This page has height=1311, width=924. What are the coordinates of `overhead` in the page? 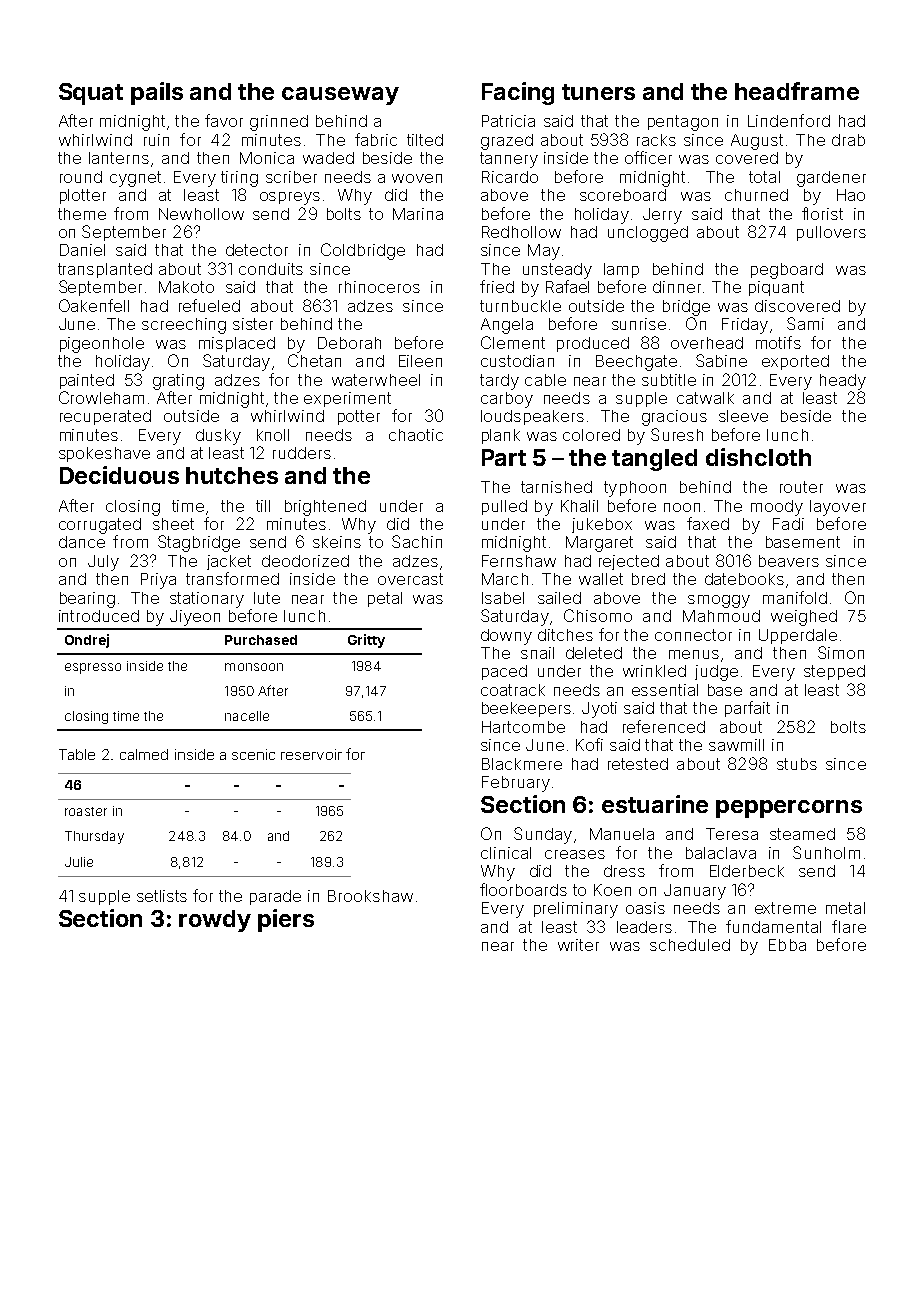 It's located at (707, 343).
